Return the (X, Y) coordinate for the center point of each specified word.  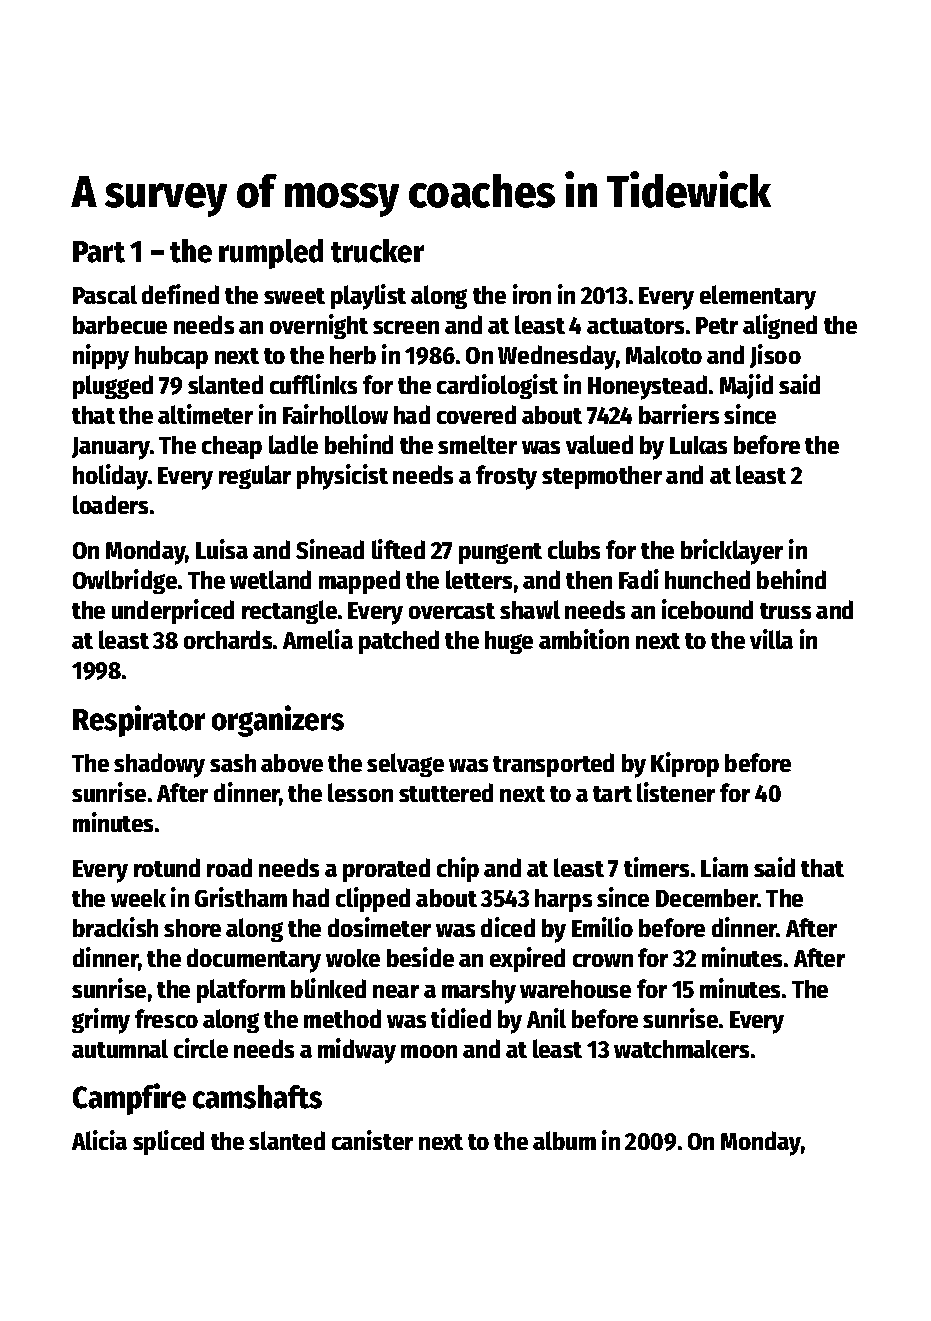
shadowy (159, 765)
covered (476, 414)
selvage (405, 765)
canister (372, 1140)
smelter (477, 444)
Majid (746, 386)
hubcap (171, 357)
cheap (232, 447)
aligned (780, 326)
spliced (168, 1142)
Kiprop (685, 764)
